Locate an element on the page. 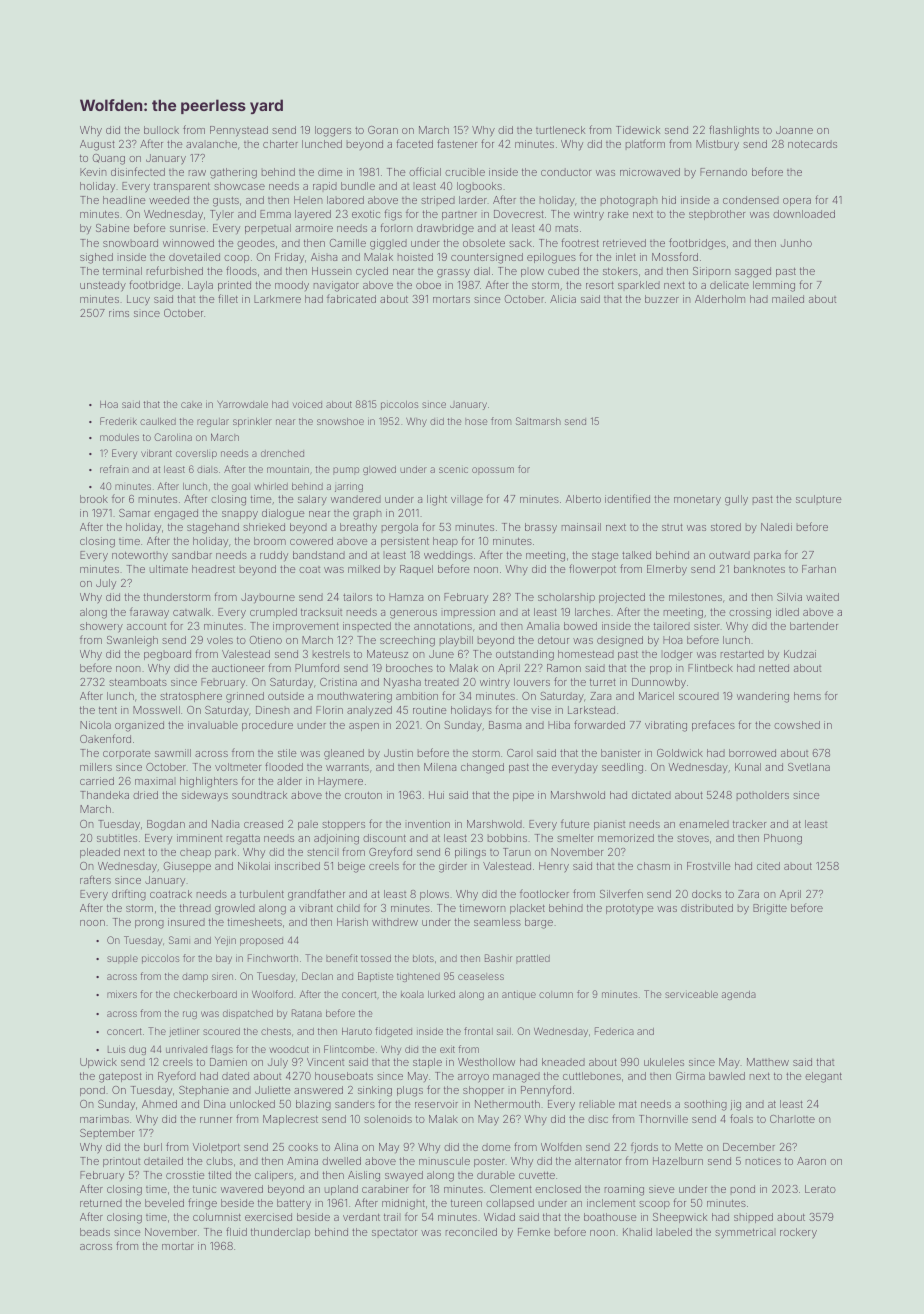 This page has height=1314, width=924. Goran is located at coordinates (383, 130).
